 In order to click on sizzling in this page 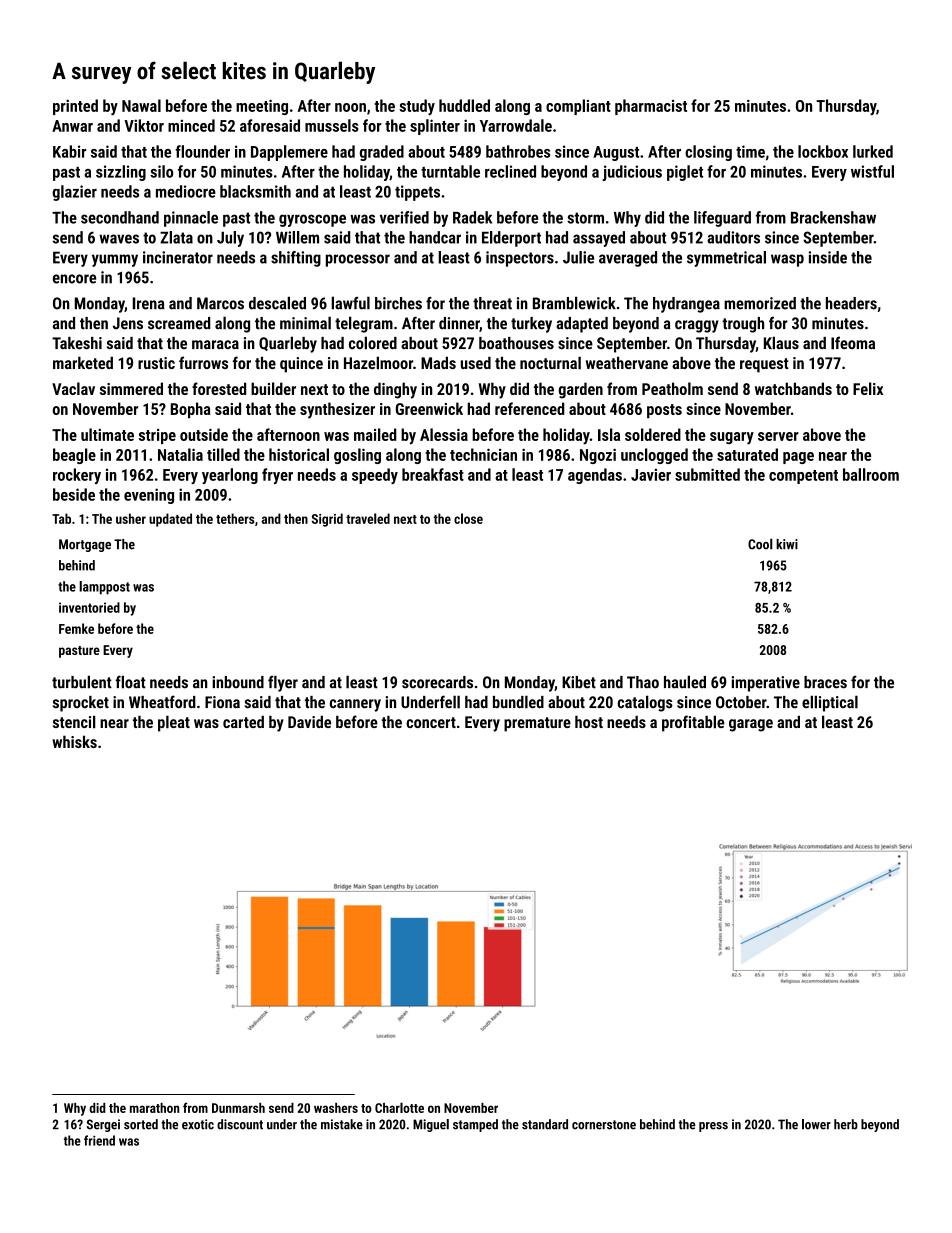, I will do `click(121, 173)`.
